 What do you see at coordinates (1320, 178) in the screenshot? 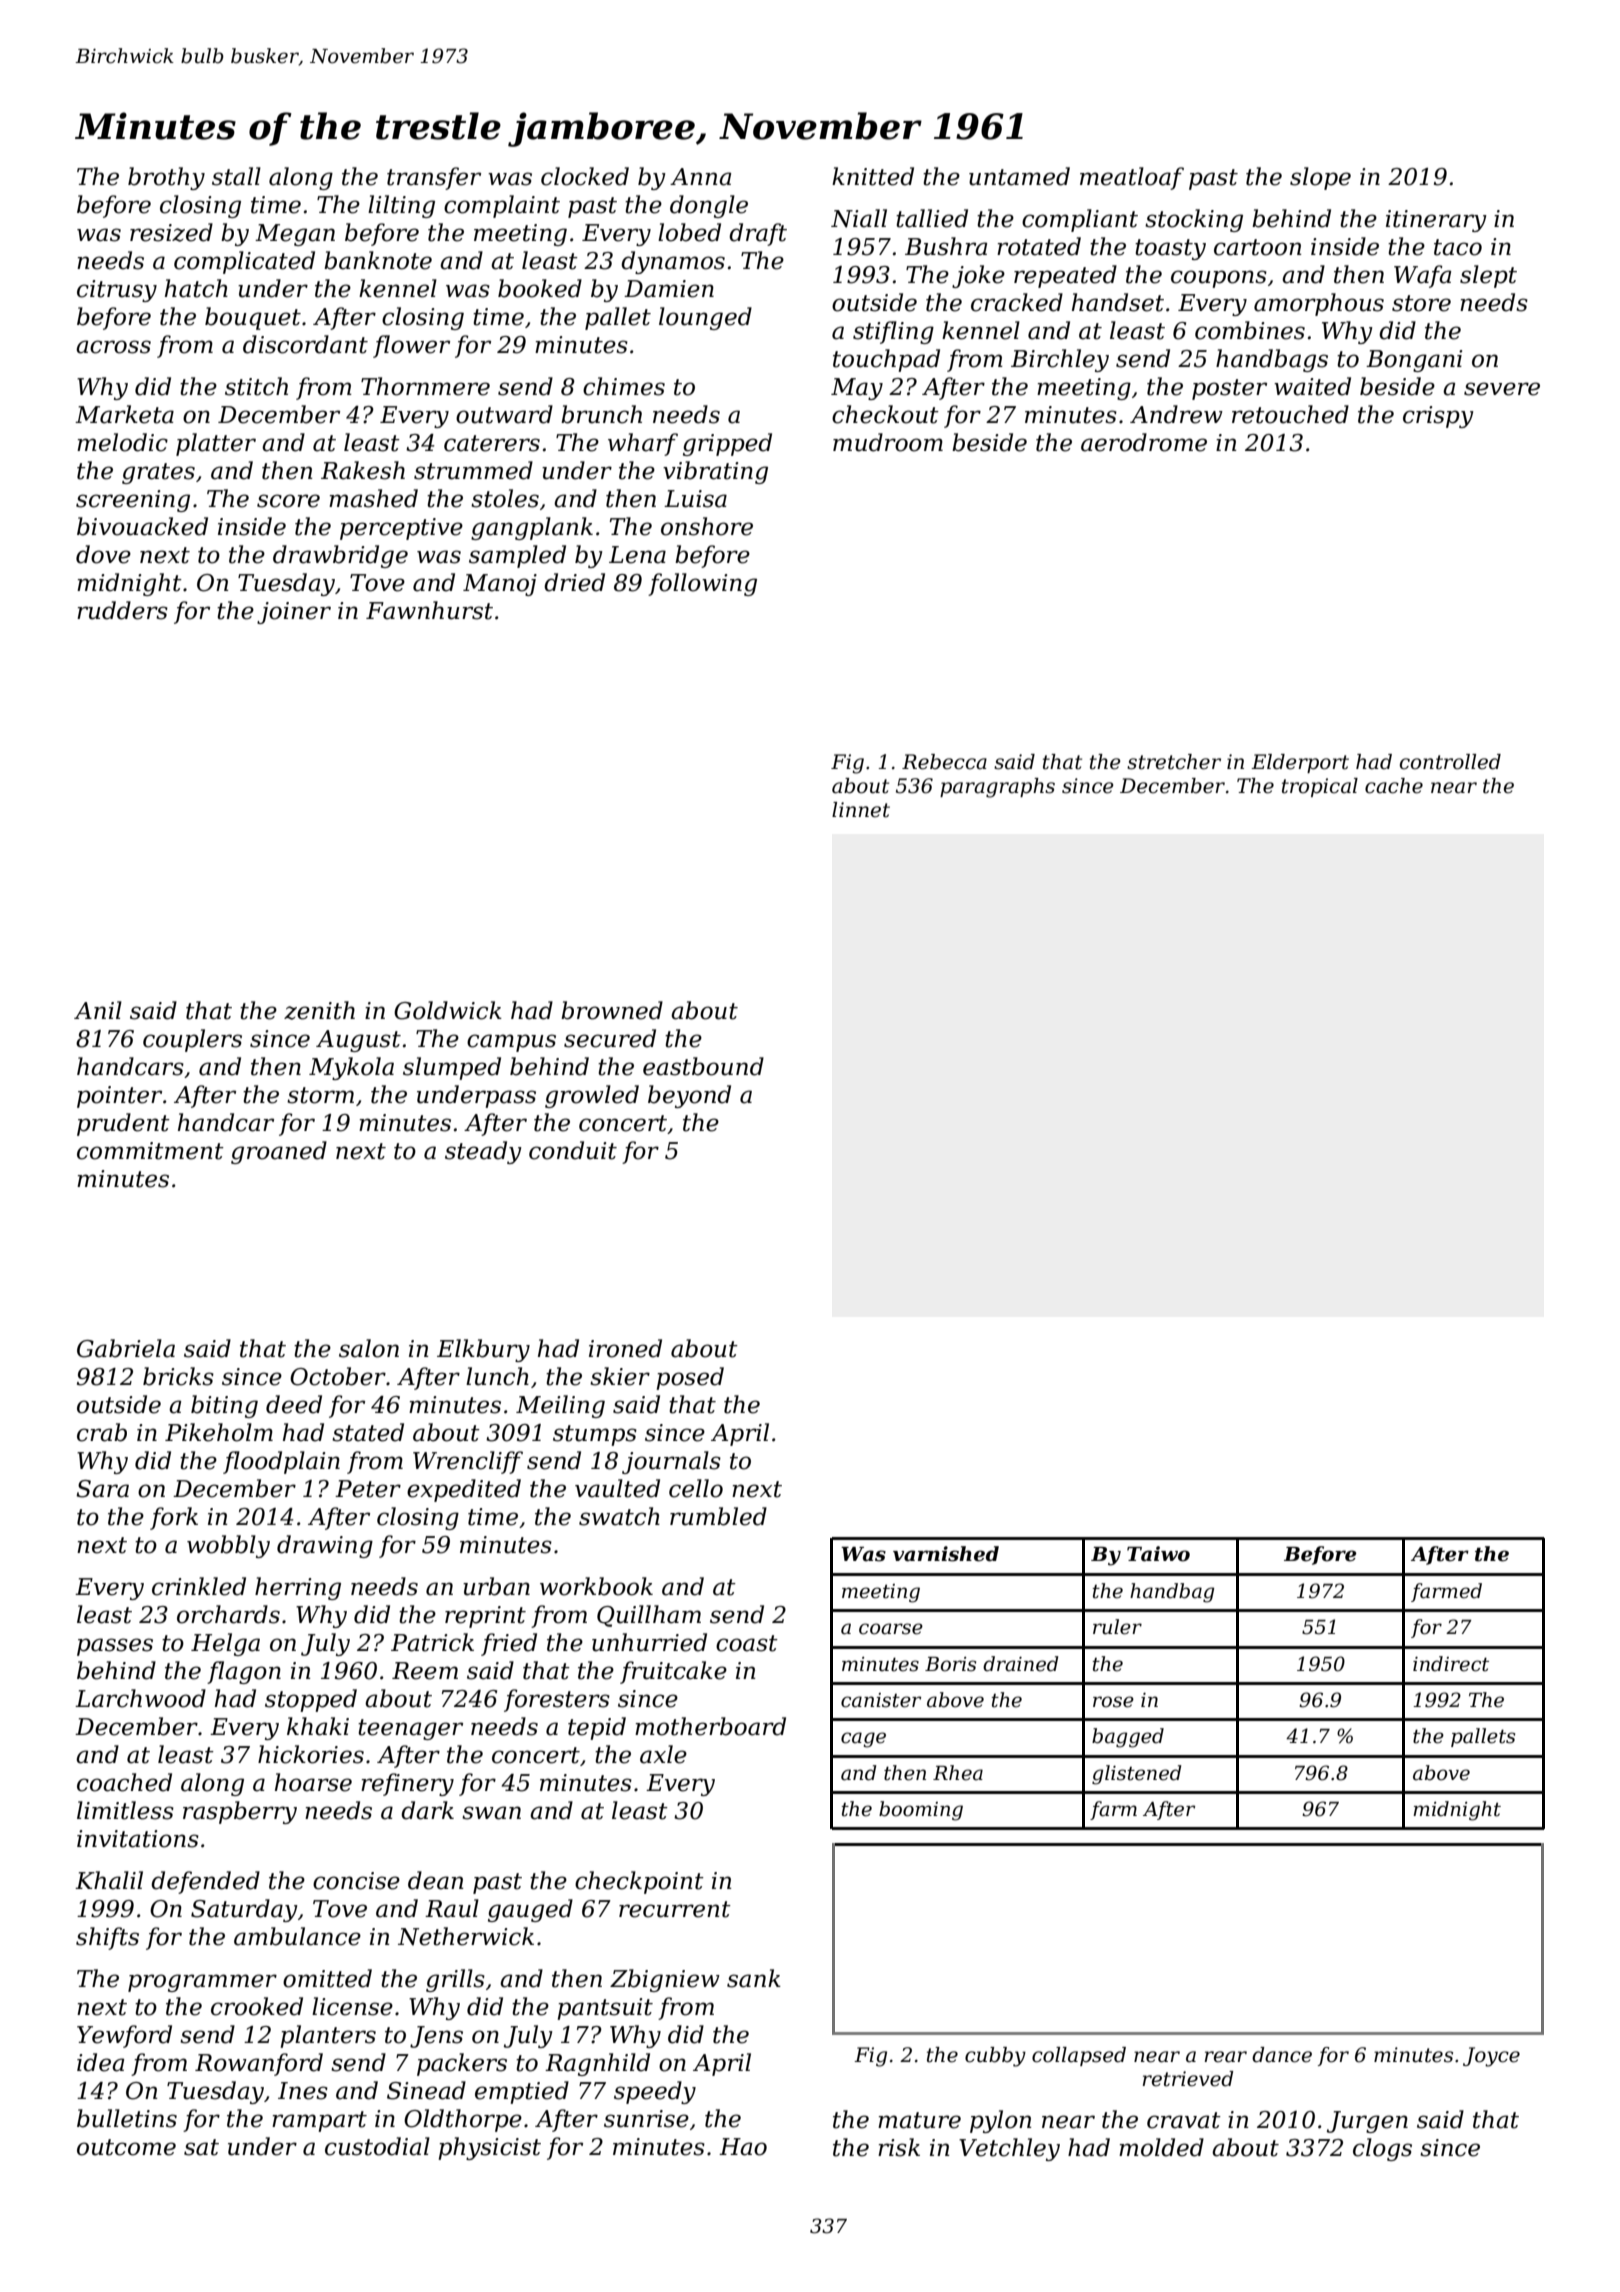
I see `slope` at bounding box center [1320, 178].
